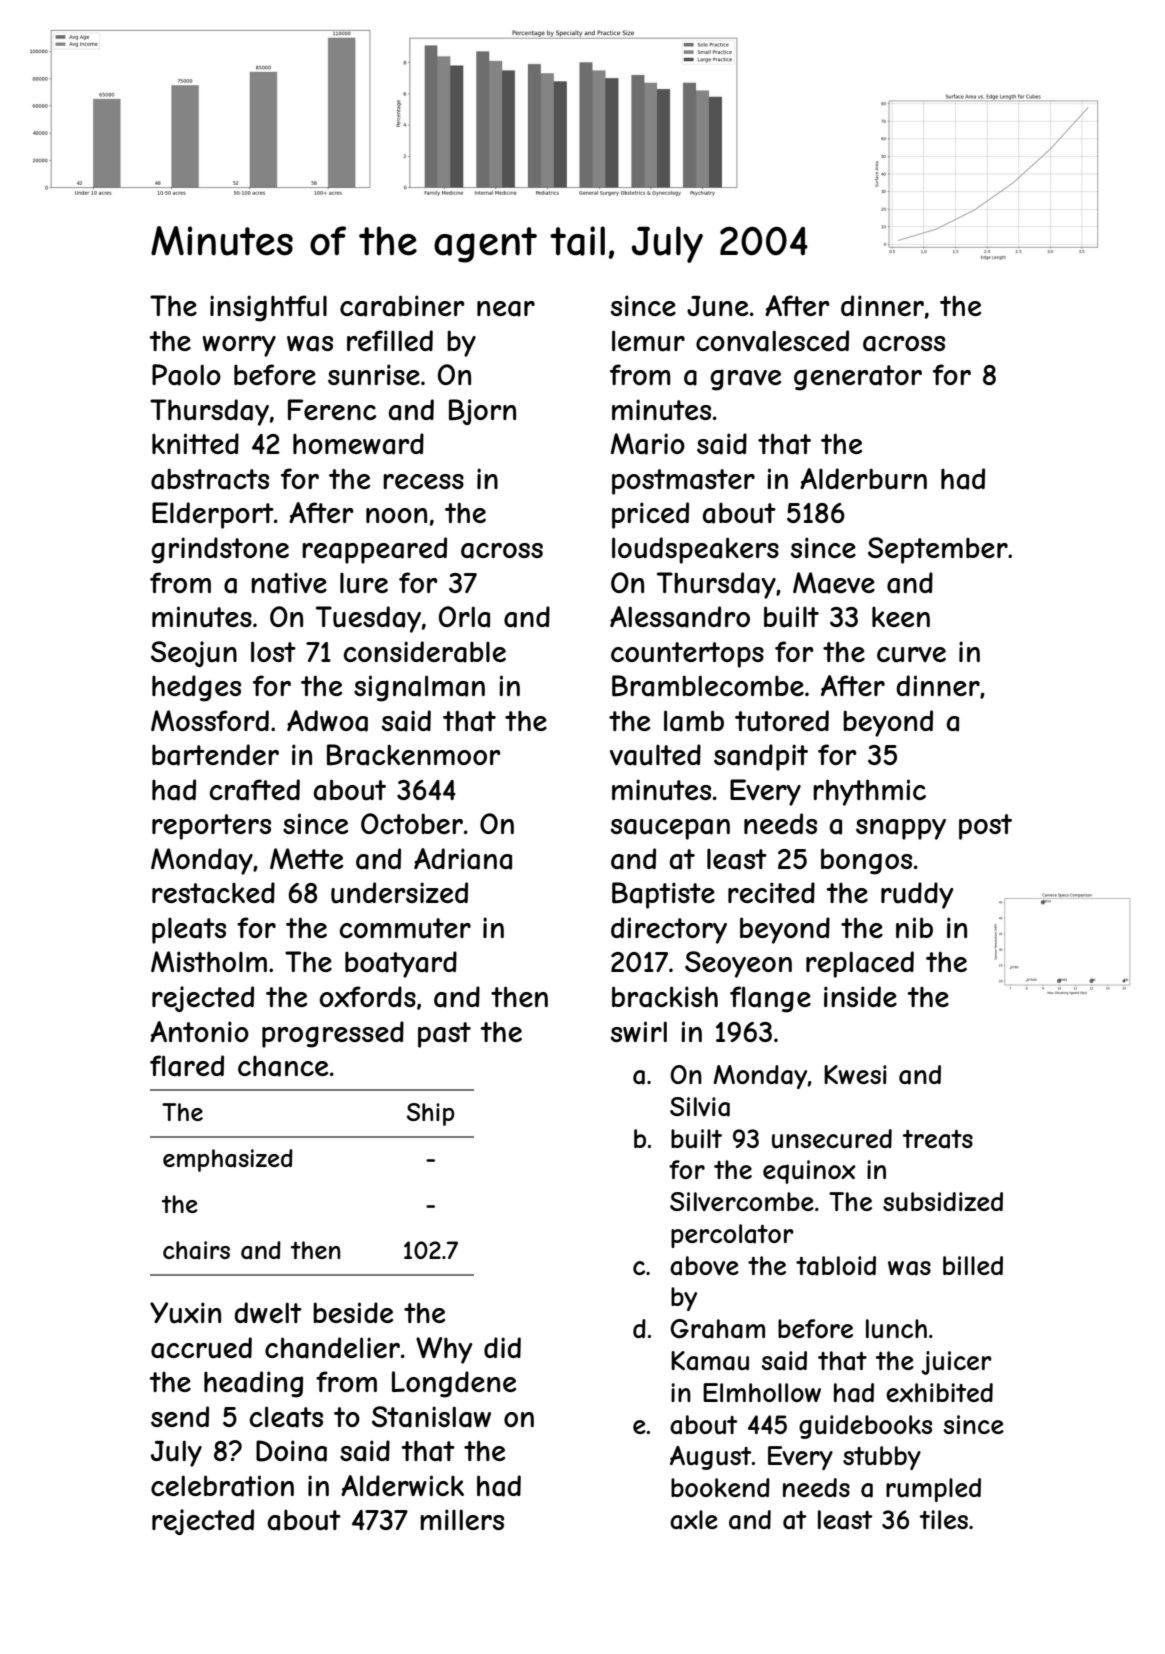  What do you see at coordinates (199, 1031) in the screenshot?
I see `Antonio` at bounding box center [199, 1031].
